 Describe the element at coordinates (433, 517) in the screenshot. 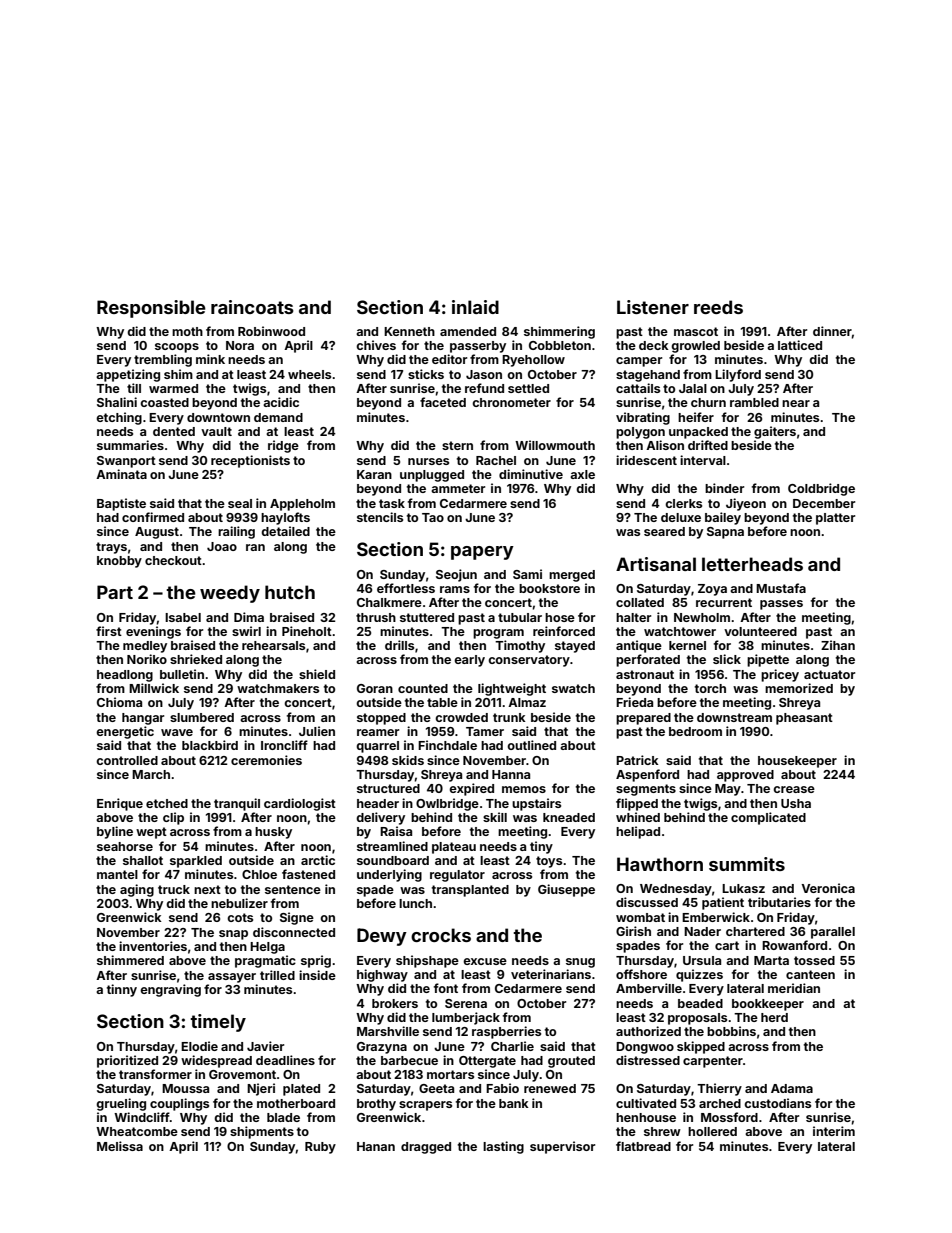

I see `Tao` at that location.
